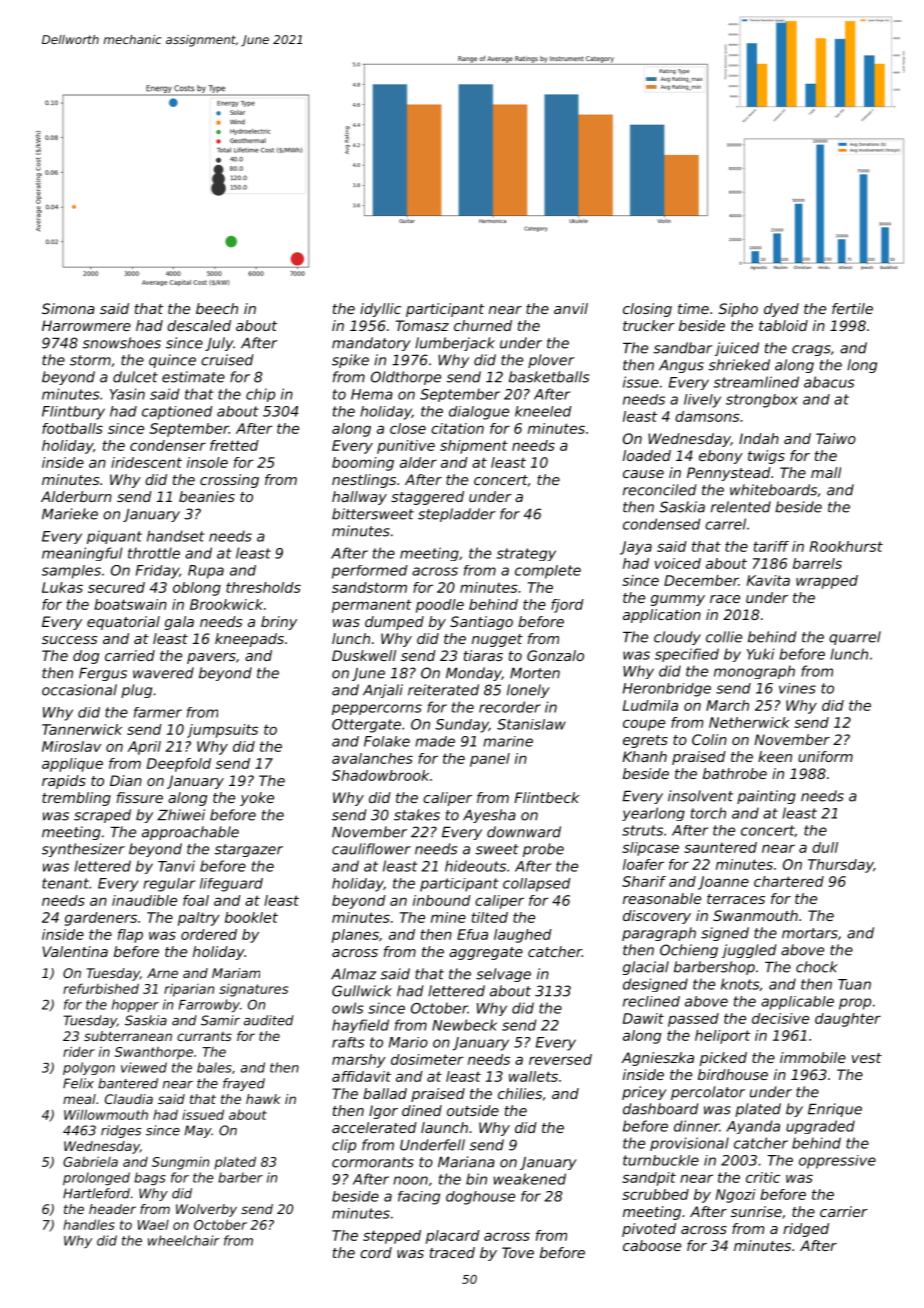 The image size is (924, 1308). Describe the element at coordinates (652, 1245) in the screenshot. I see `caboose` at that location.
